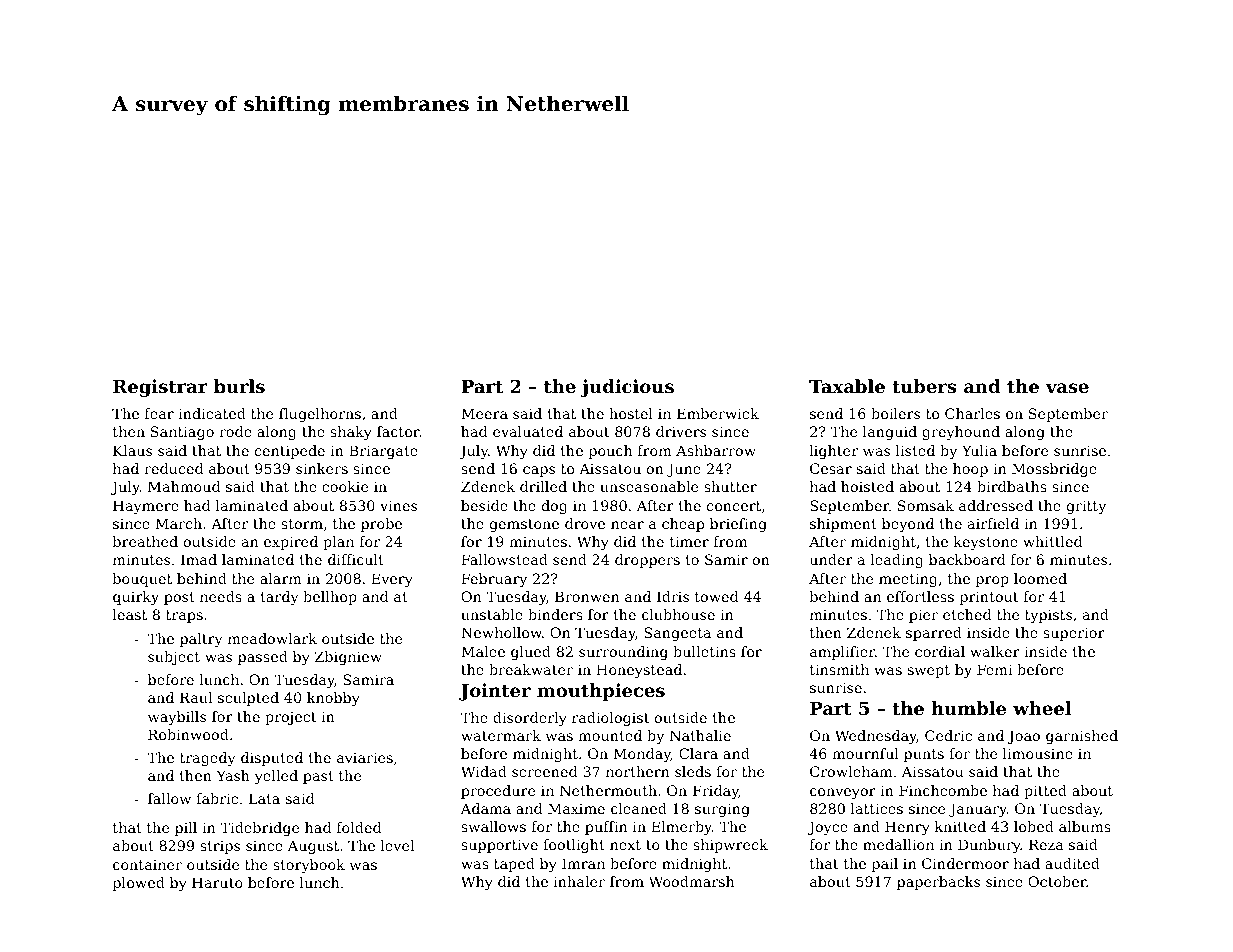 Image resolution: width=1233 pixels, height=952 pixels. Describe the element at coordinates (1086, 507) in the screenshot. I see `gritty` at that location.
